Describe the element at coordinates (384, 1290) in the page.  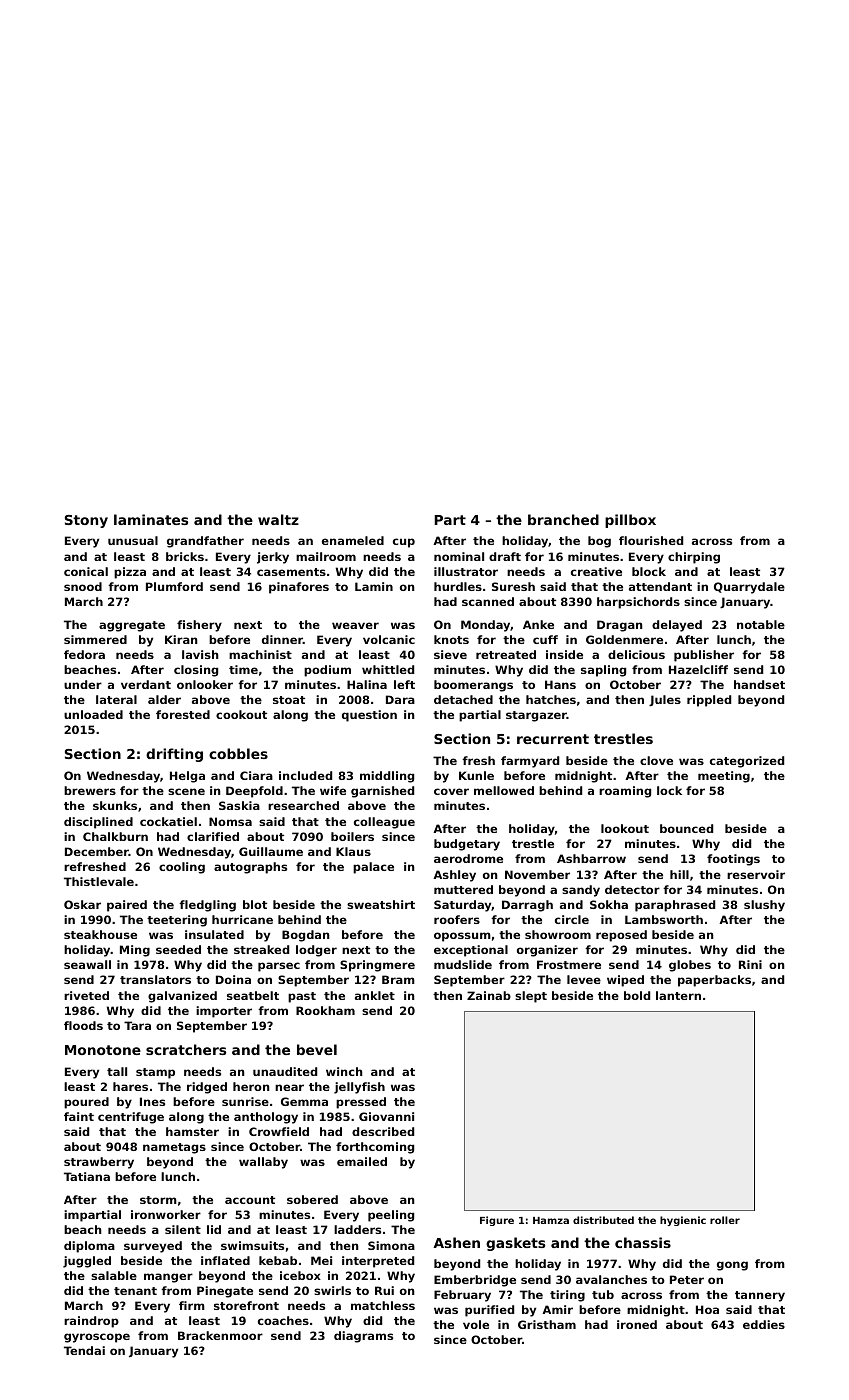
I see `Rui` at that location.
